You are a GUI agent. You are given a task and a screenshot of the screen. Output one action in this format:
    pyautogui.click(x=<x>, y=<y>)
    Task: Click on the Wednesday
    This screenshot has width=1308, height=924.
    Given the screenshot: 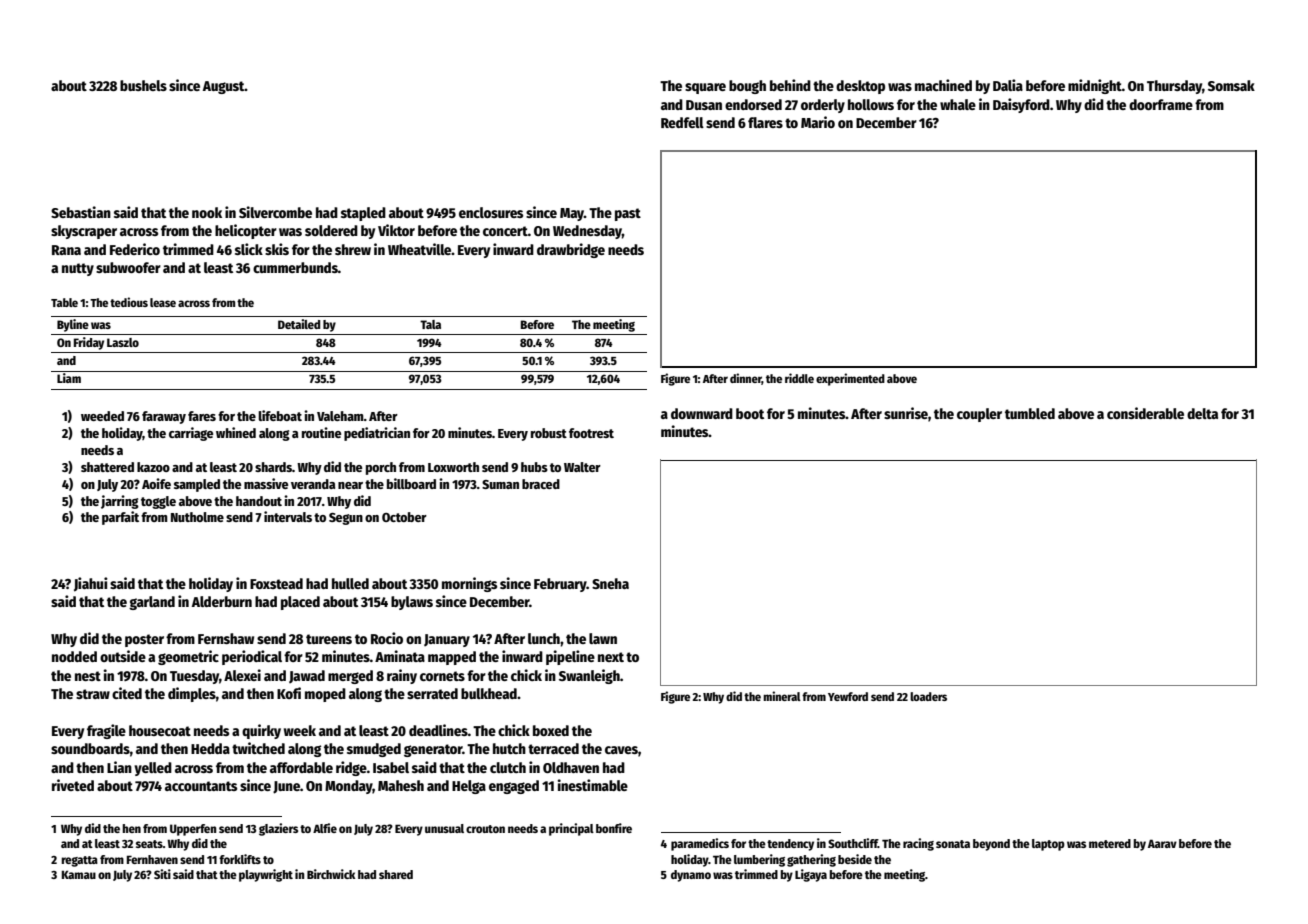 What is the action you would take?
    pyautogui.click(x=587, y=232)
